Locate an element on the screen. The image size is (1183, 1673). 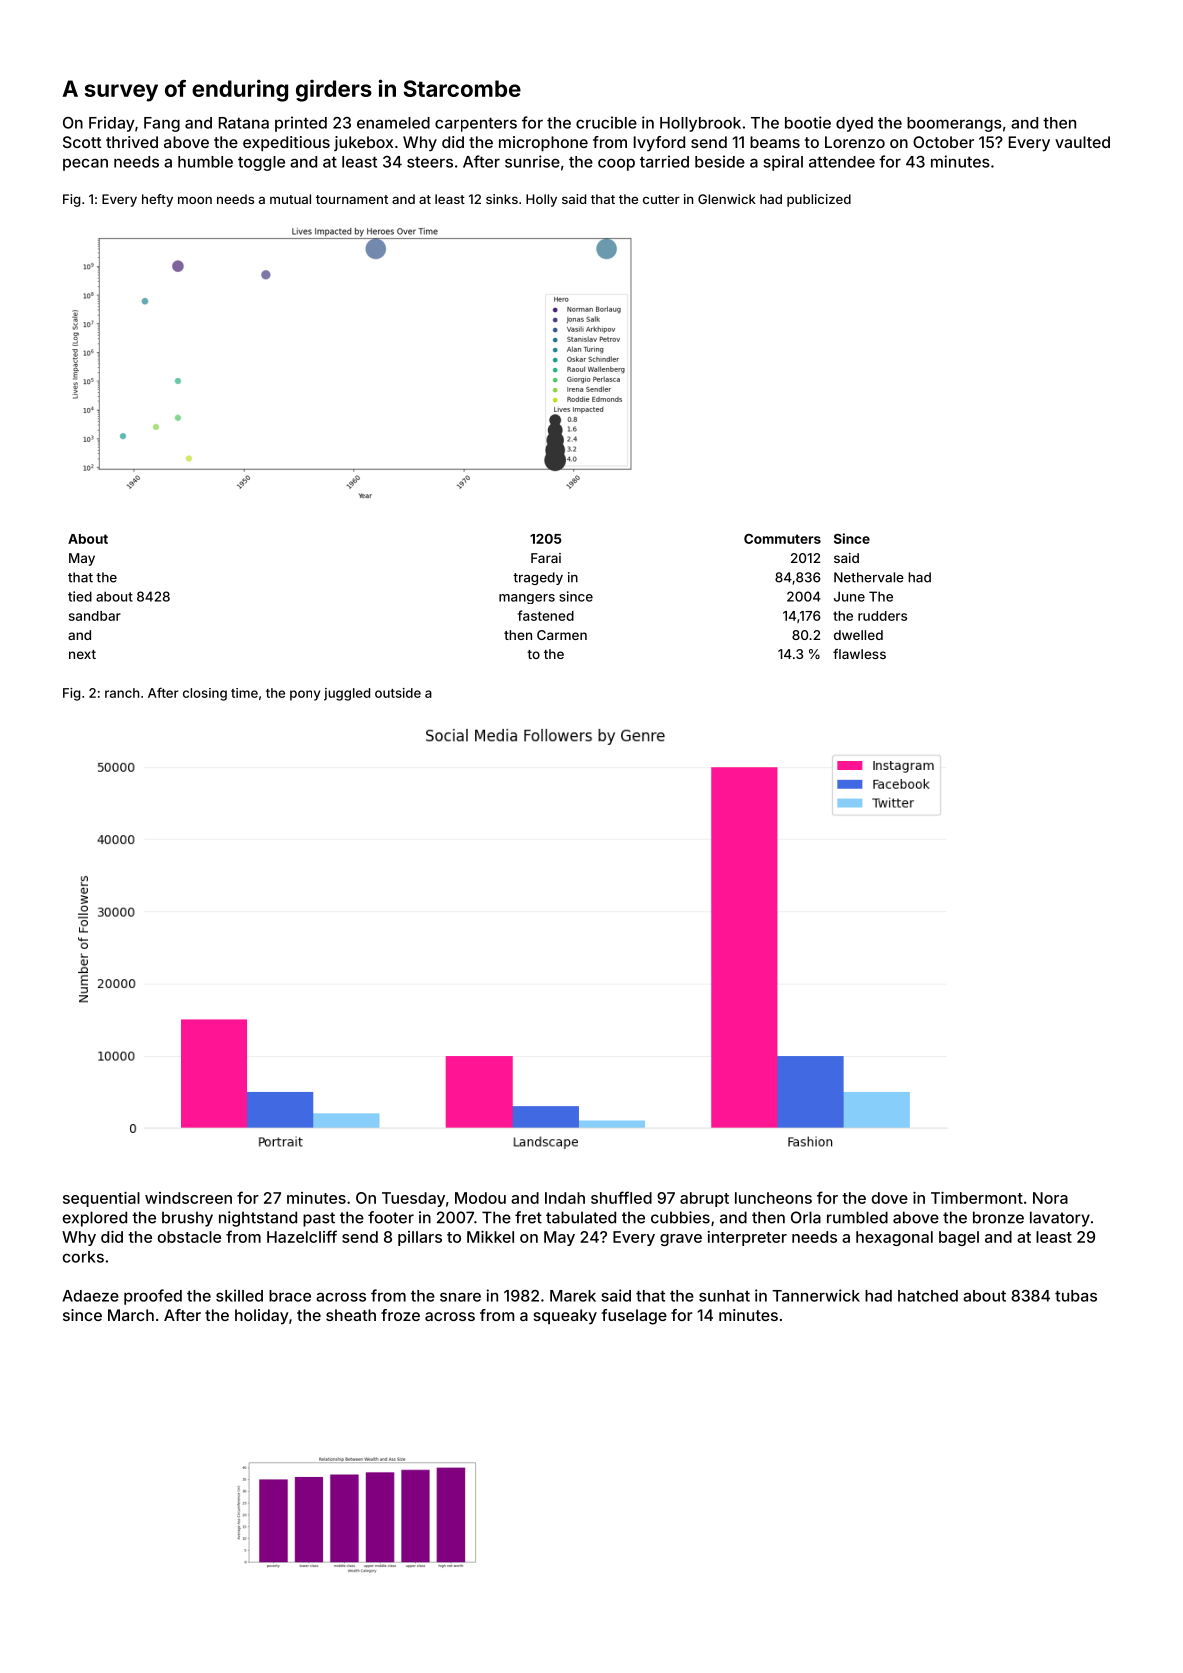
Carmen is located at coordinates (562, 635).
